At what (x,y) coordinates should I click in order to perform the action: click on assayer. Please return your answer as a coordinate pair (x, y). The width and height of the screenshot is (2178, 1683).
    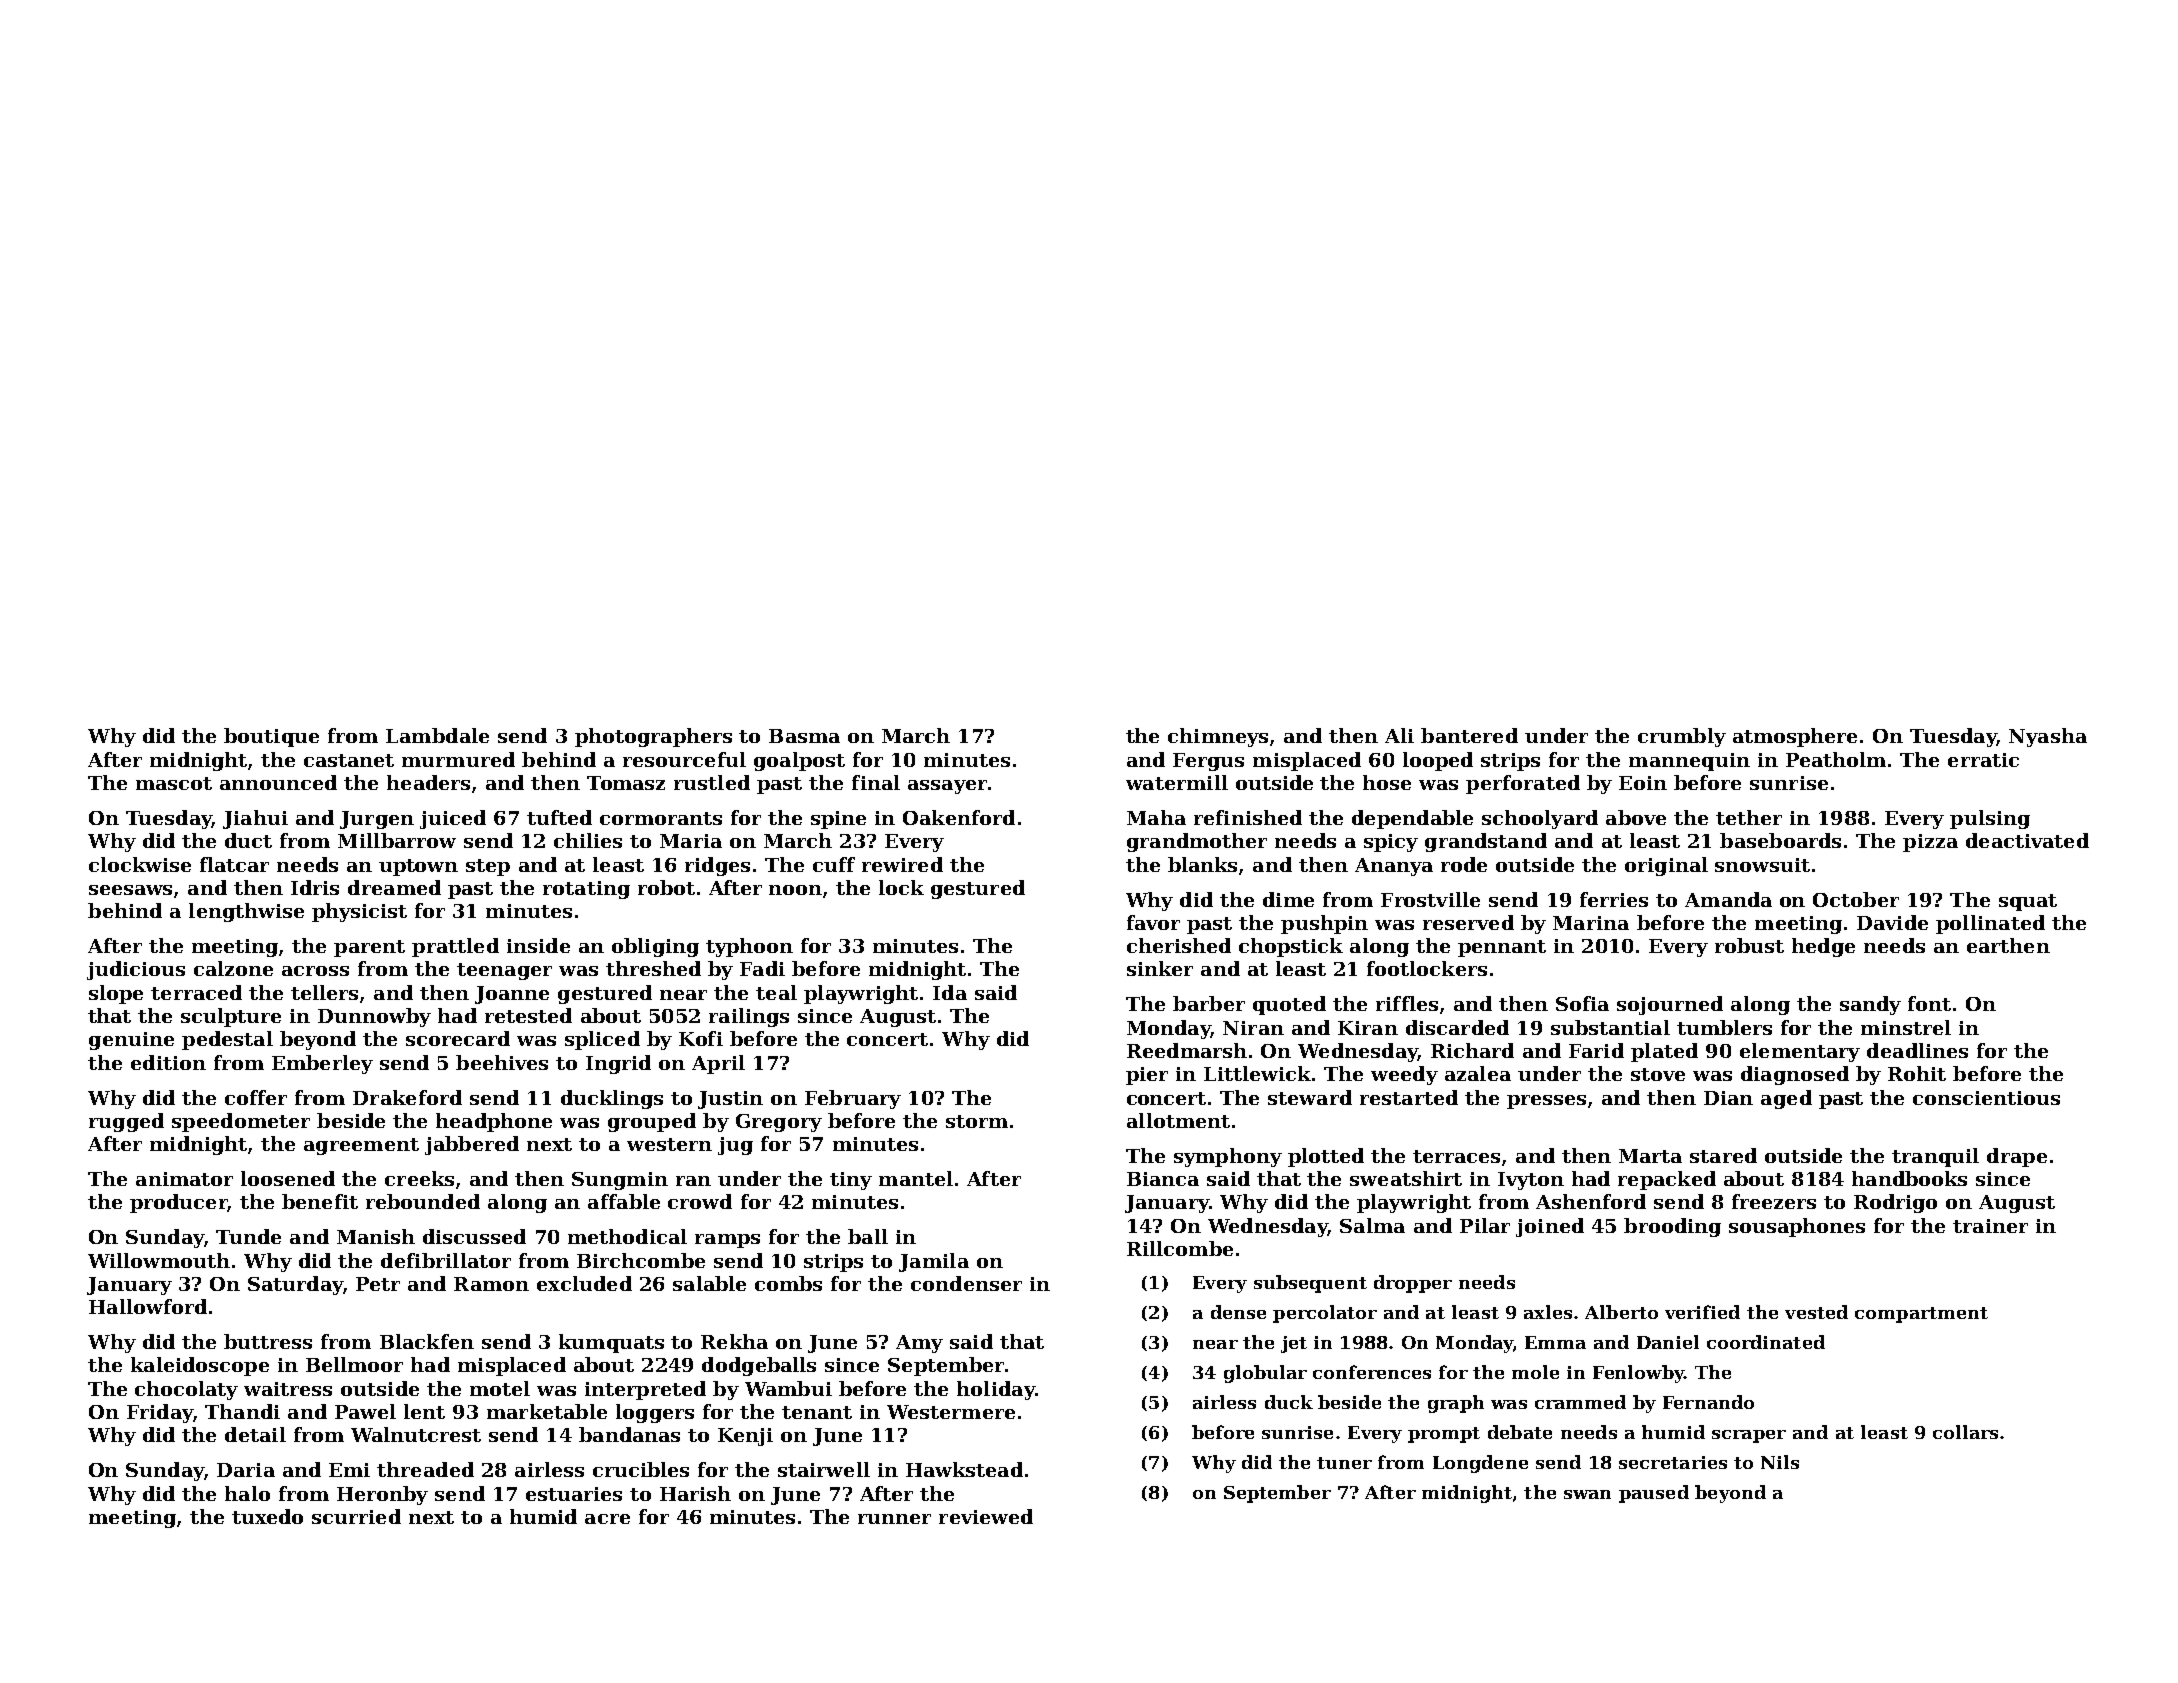
    Looking at the image, I should click on (947, 787).
